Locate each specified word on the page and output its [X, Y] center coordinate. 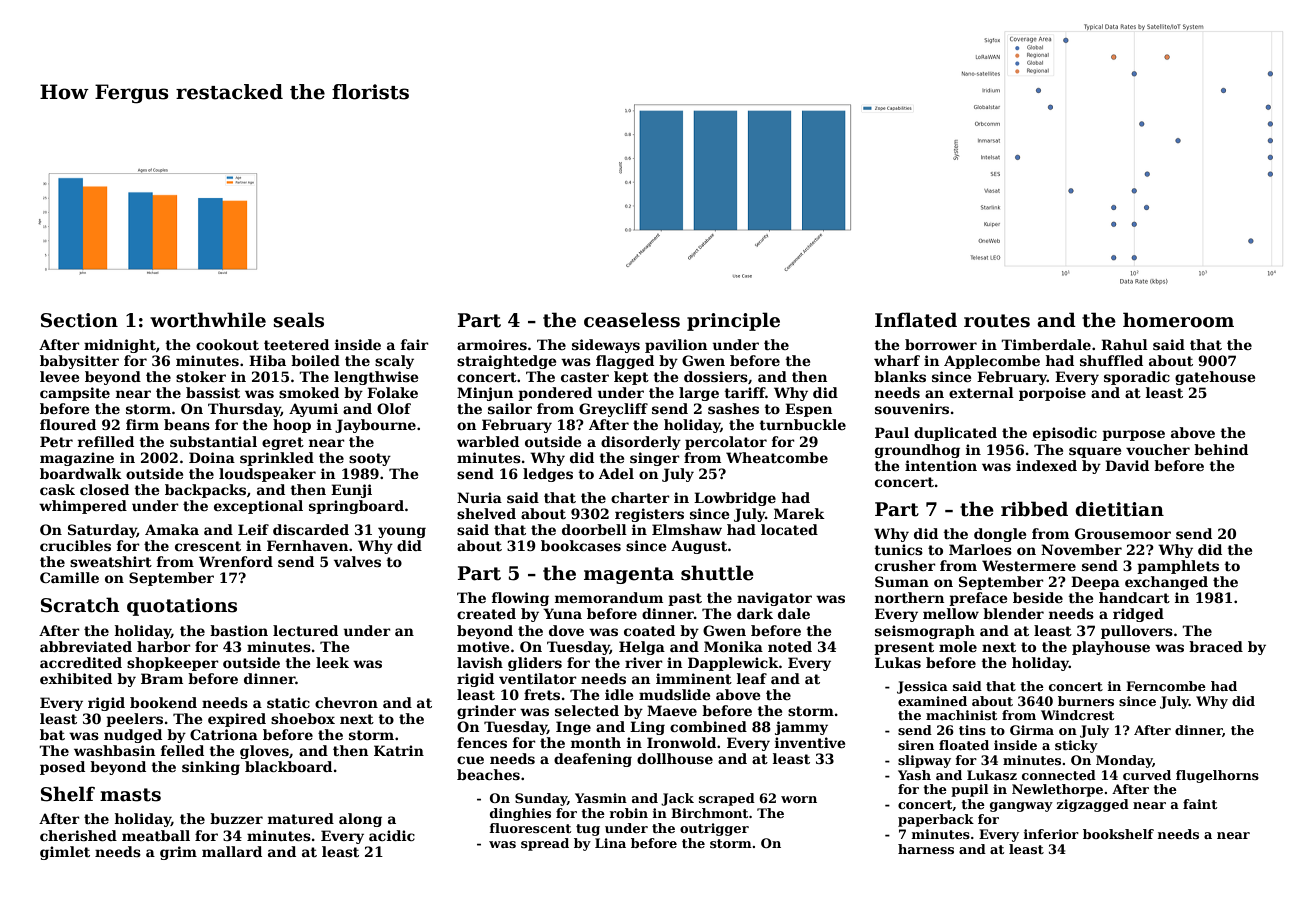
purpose [1133, 435]
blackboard [288, 766]
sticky [1076, 746]
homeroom [1178, 320]
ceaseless [632, 320]
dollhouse [675, 758]
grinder [486, 712]
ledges [548, 475]
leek [332, 662]
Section [79, 320]
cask [57, 489]
